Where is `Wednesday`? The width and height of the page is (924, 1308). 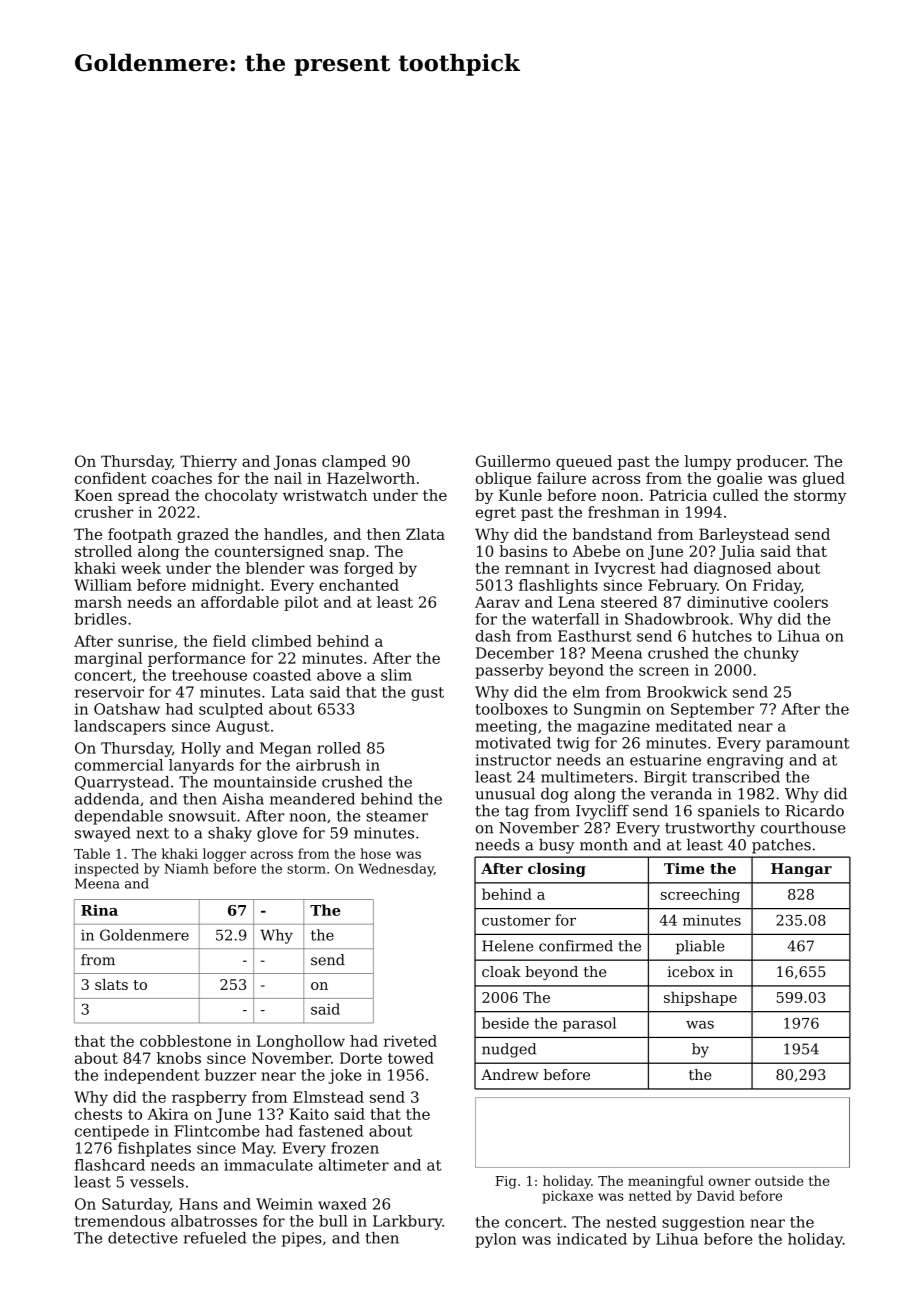
Wednesday is located at coordinates (396, 870).
